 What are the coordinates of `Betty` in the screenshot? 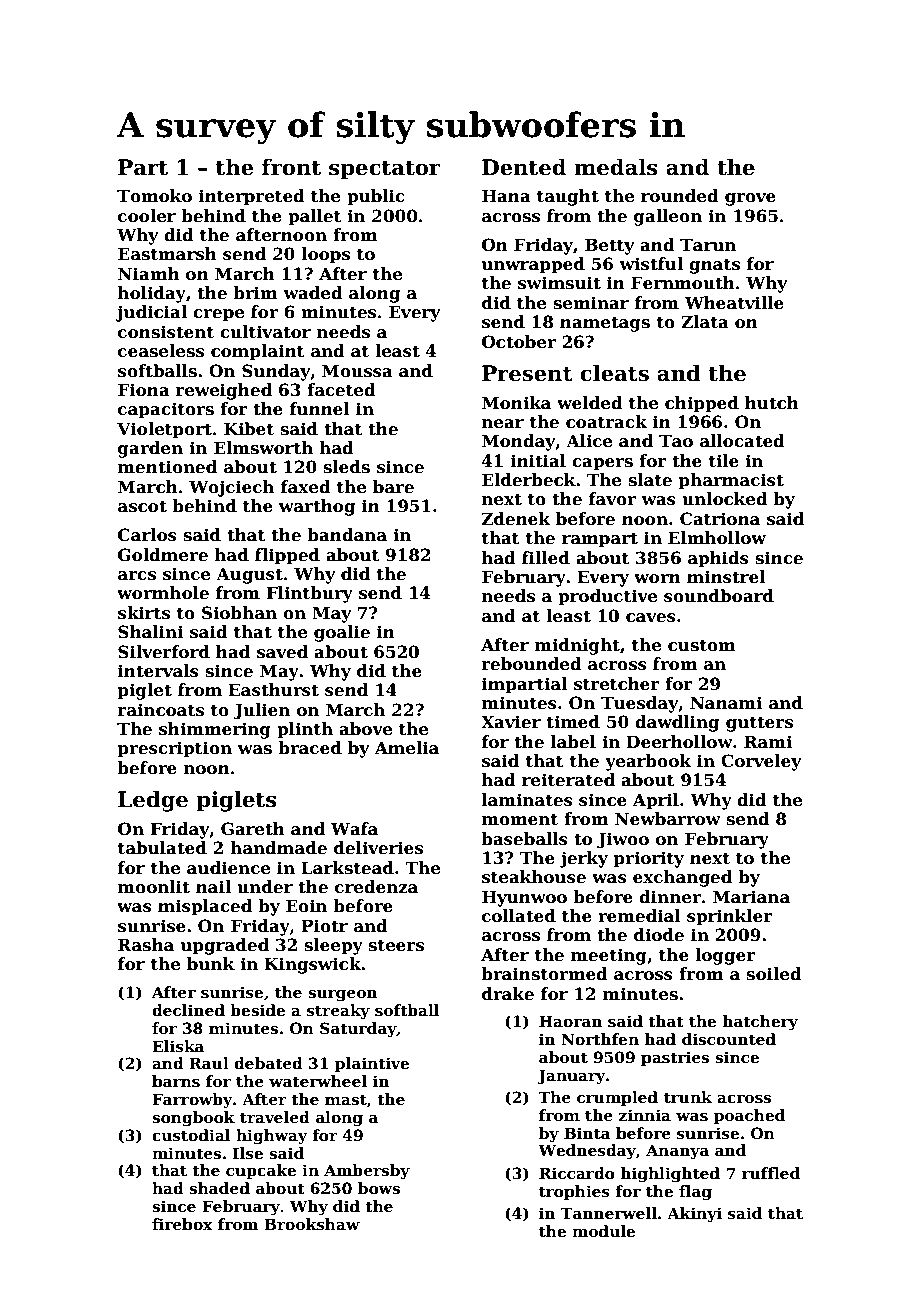 It's located at (610, 246).
